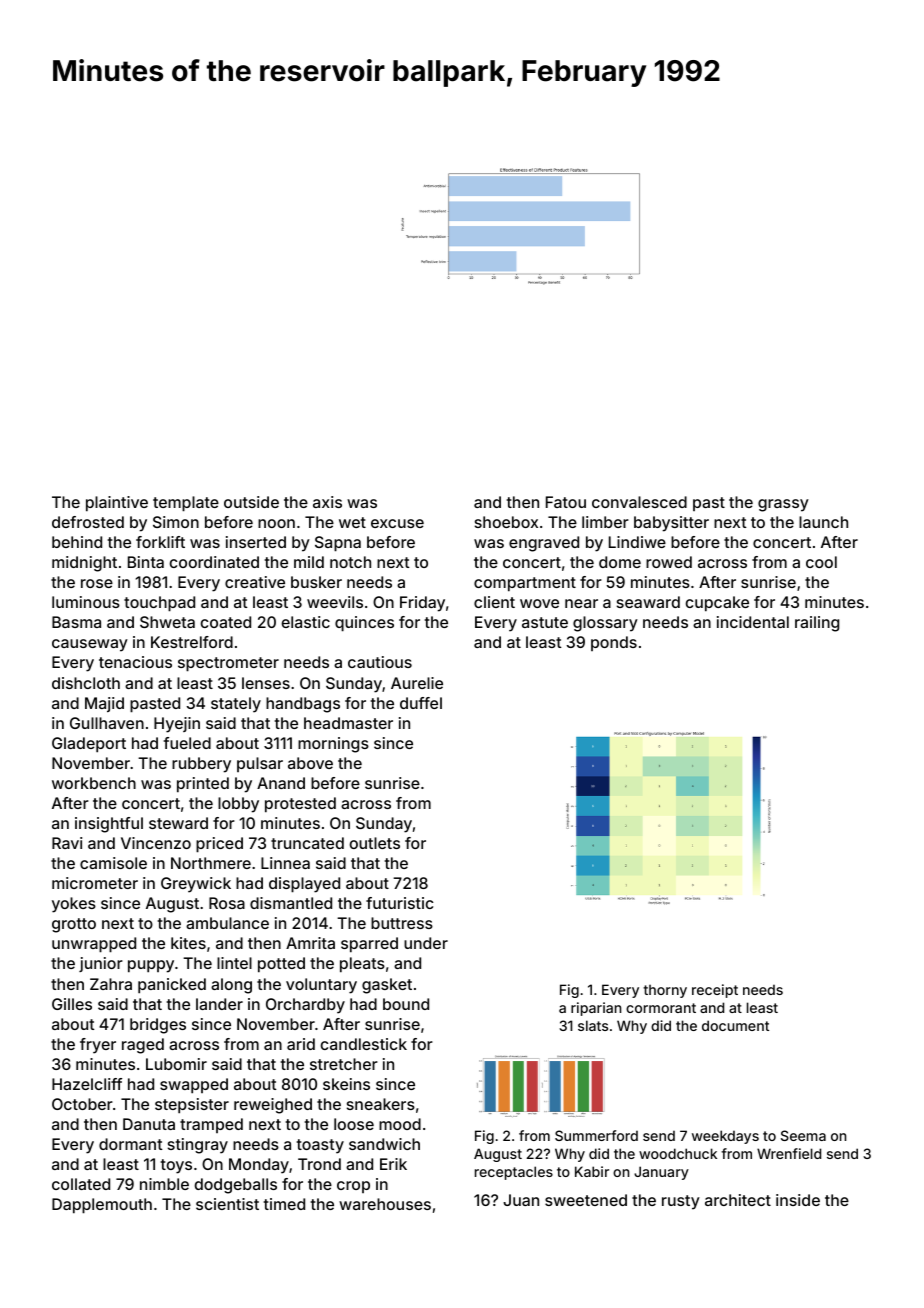  What do you see at coordinates (301, 1044) in the image?
I see `arid` at bounding box center [301, 1044].
